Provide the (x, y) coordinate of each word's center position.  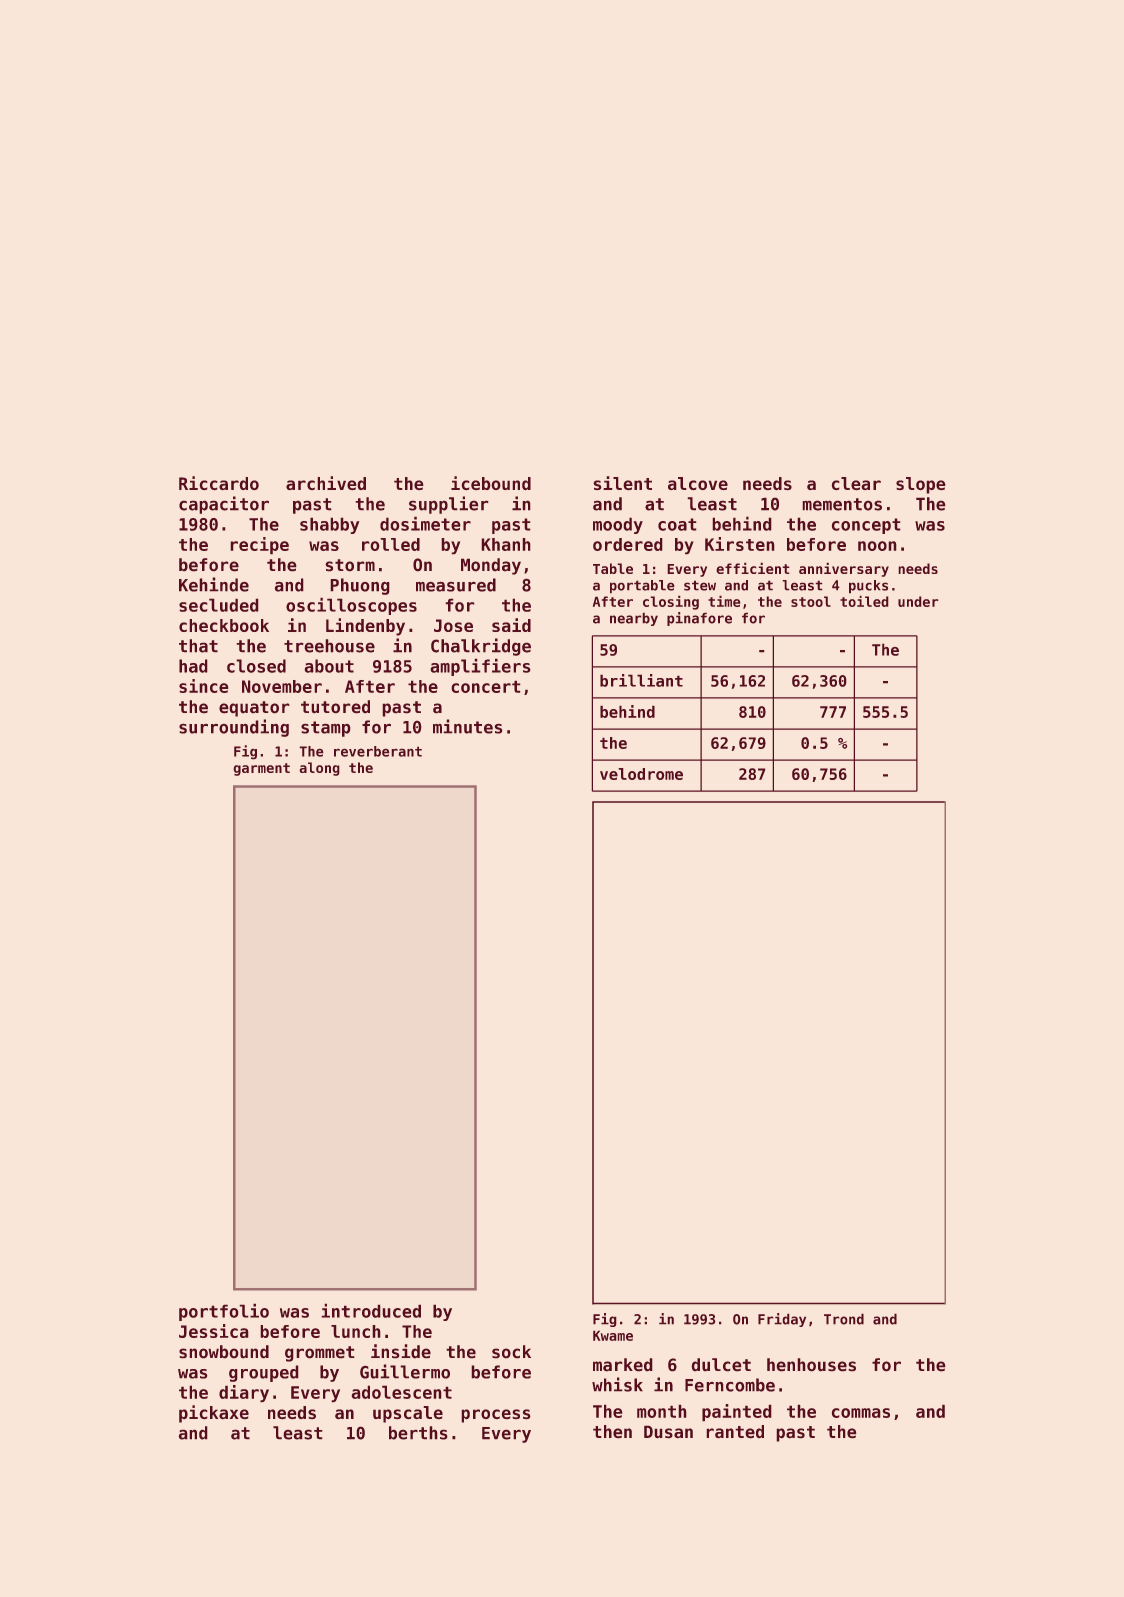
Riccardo (219, 483)
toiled (864, 601)
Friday (782, 1320)
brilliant (641, 680)
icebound (491, 483)
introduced (371, 1310)
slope (921, 485)
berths (418, 1433)
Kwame (613, 1335)
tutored (335, 707)
